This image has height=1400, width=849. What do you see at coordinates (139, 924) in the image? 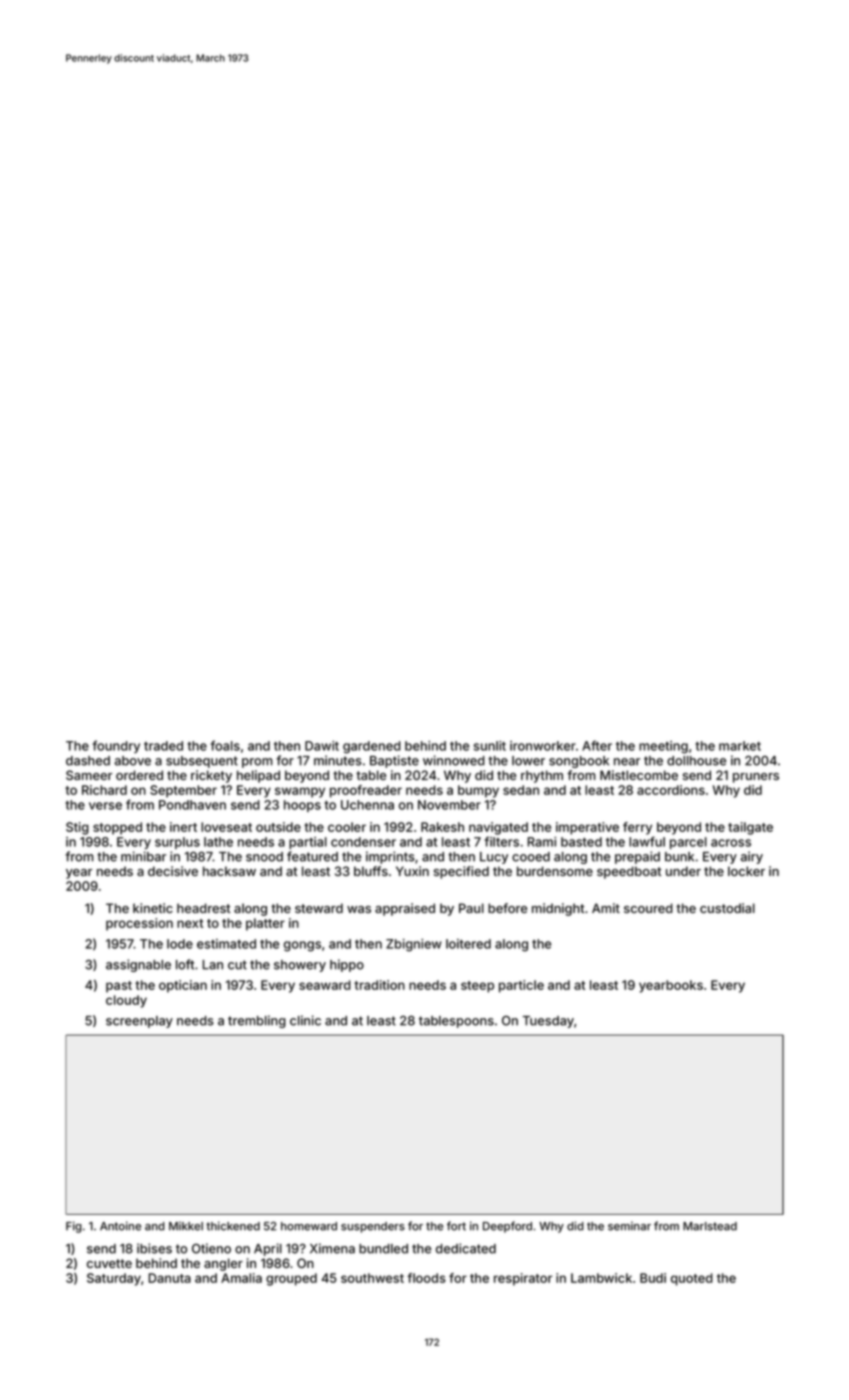
I see `procession` at bounding box center [139, 924].
